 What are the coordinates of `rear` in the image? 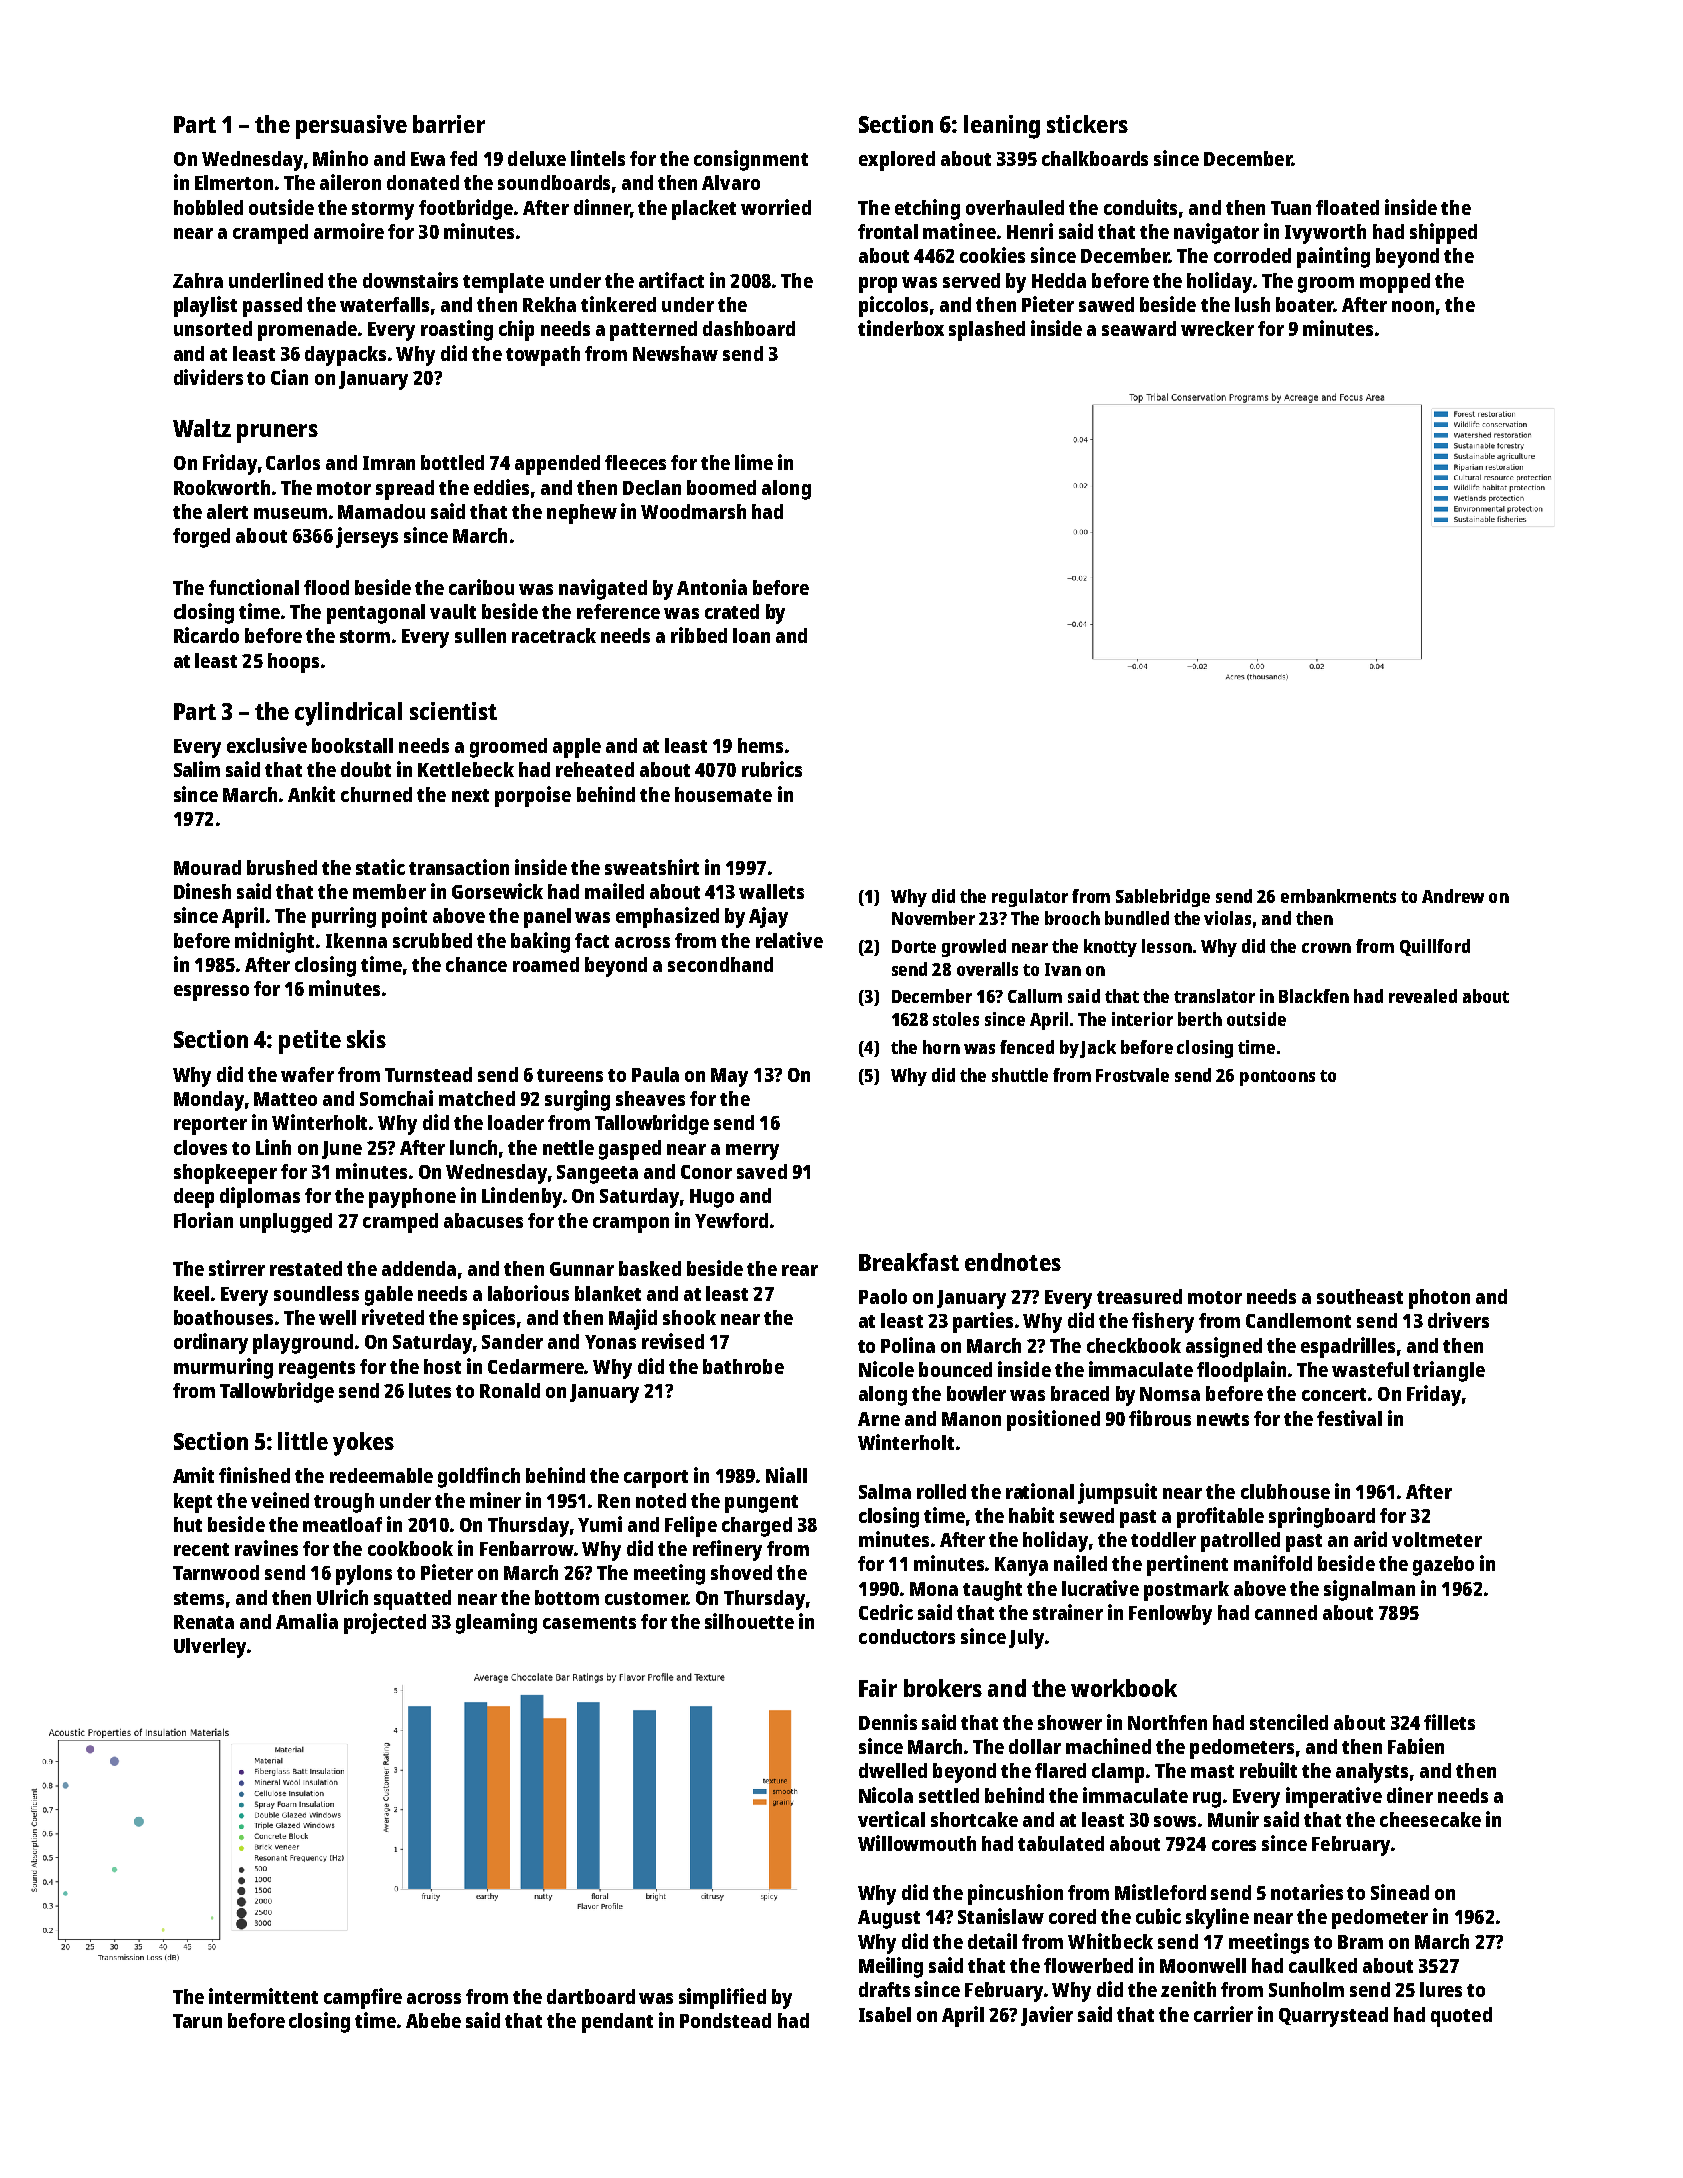 It's located at (800, 1270).
